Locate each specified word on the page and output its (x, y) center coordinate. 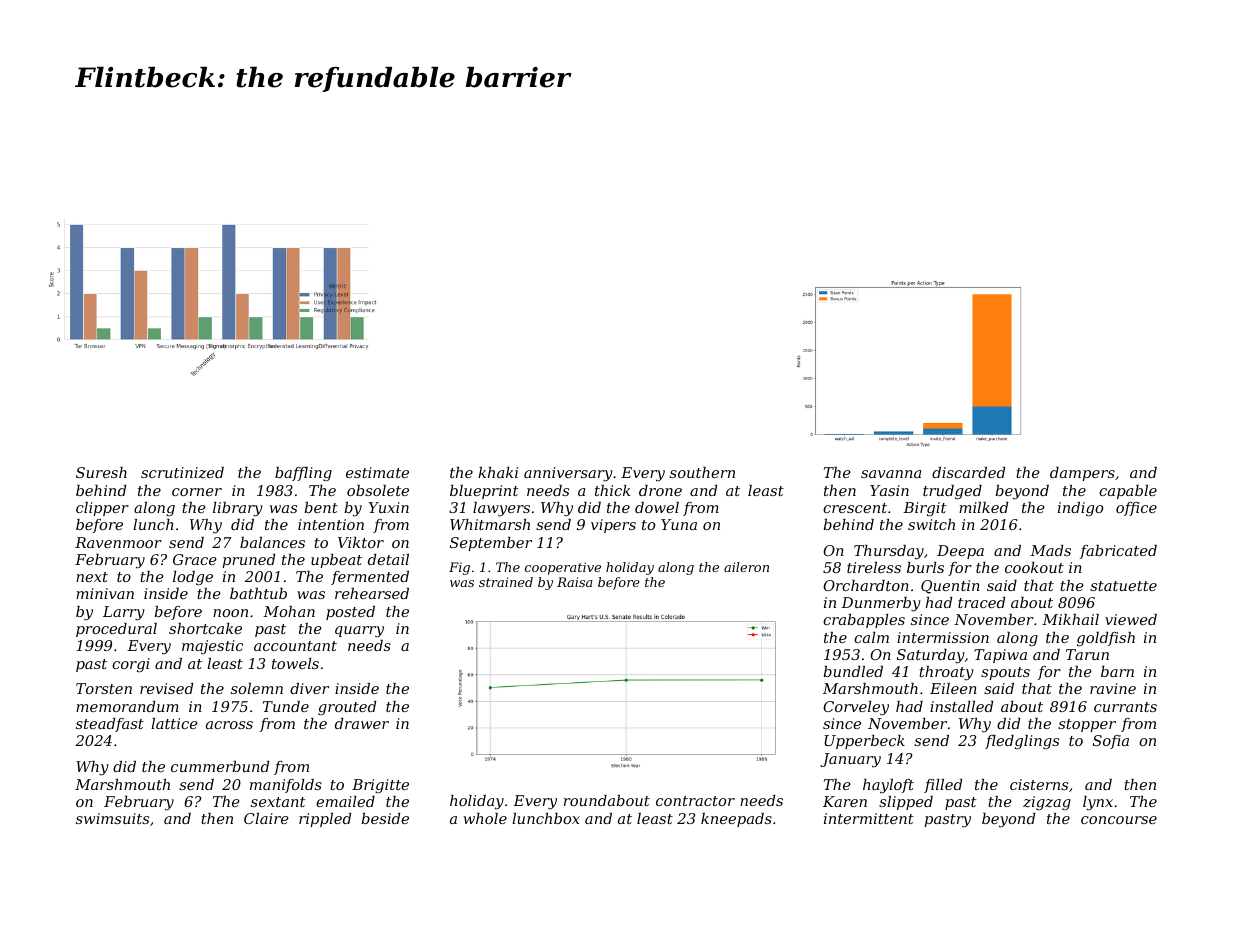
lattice (174, 723)
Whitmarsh (490, 524)
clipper (102, 509)
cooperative (563, 568)
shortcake (205, 628)
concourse (1119, 820)
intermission (943, 637)
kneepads (736, 820)
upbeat (336, 561)
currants (1125, 707)
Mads (1050, 550)
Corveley (856, 708)
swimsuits (112, 818)
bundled (853, 671)
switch (931, 524)
